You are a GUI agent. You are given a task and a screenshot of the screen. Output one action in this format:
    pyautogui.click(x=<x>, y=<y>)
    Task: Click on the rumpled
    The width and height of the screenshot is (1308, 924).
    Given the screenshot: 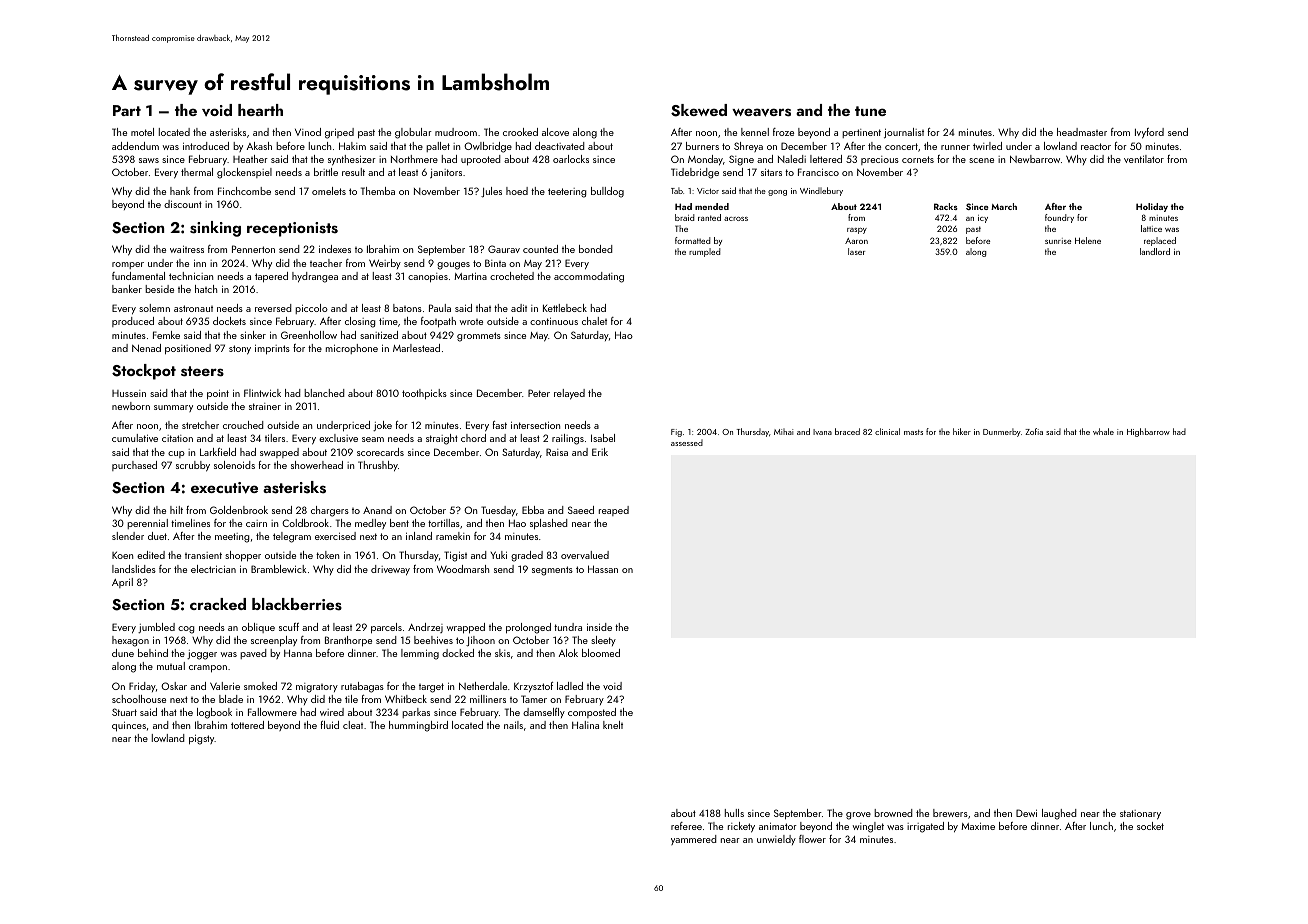 What is the action you would take?
    pyautogui.click(x=705, y=252)
